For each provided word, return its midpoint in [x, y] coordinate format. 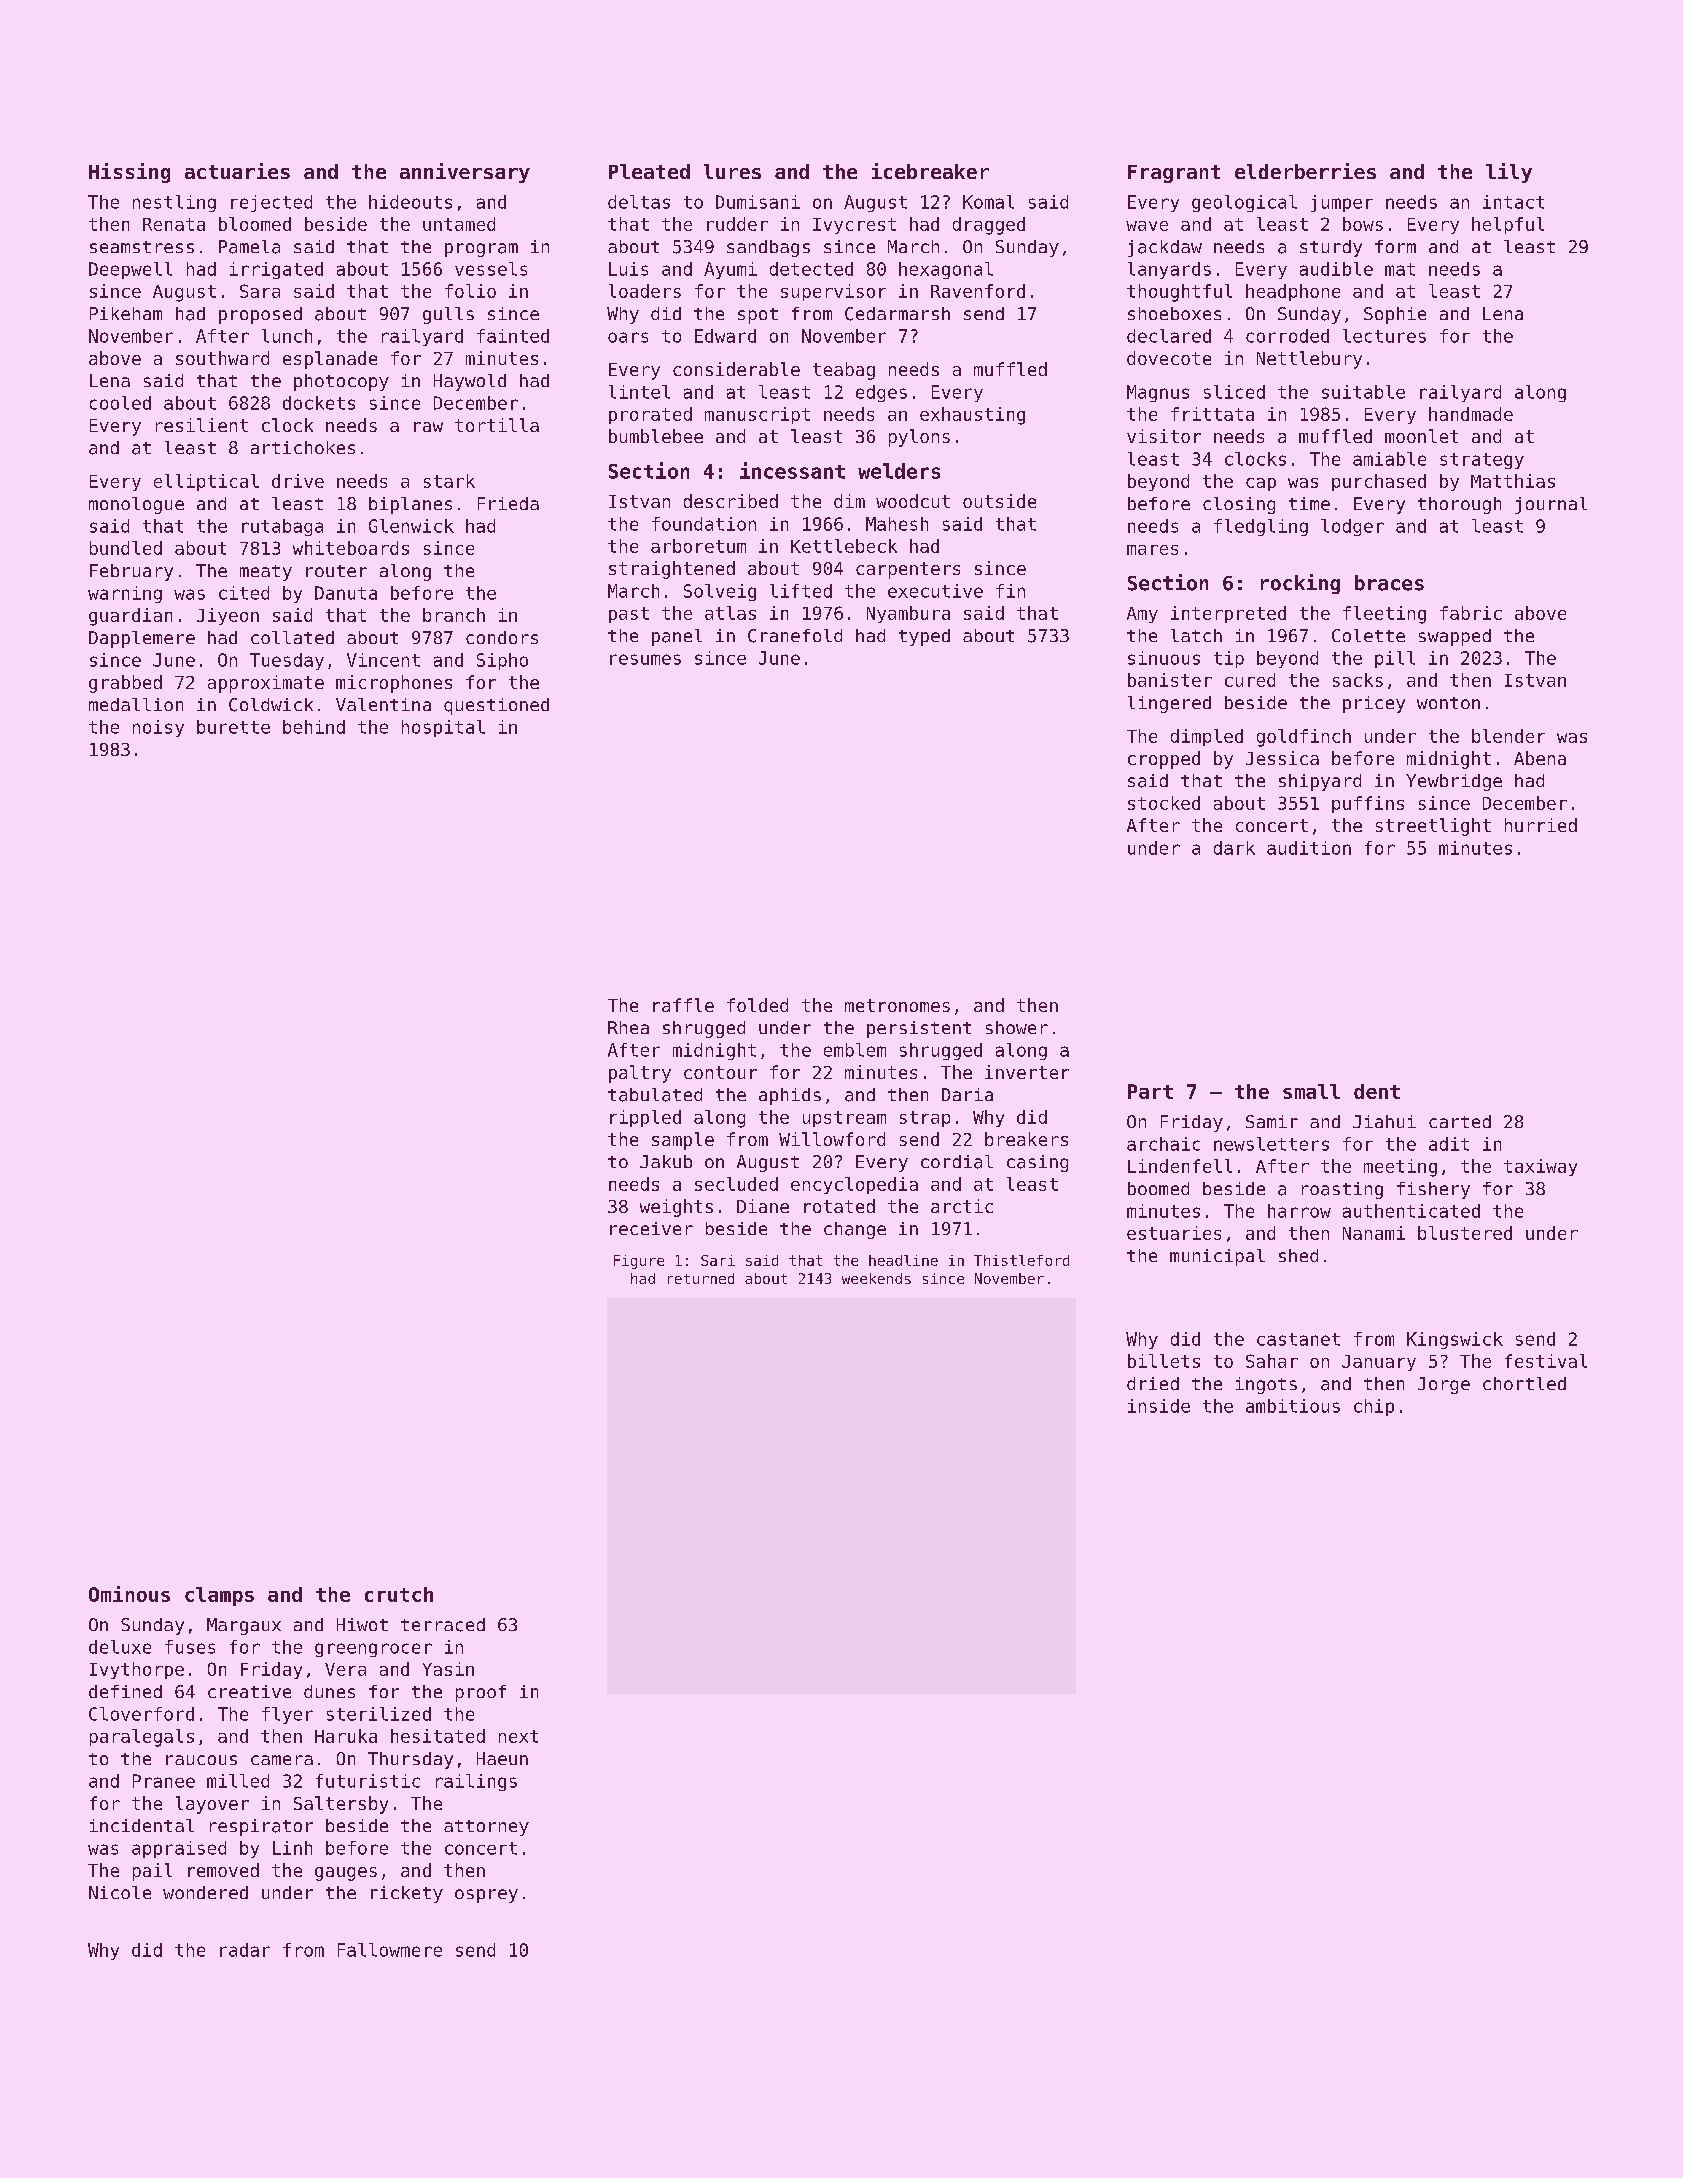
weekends [876, 1278]
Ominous [129, 1594]
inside [1159, 1406]
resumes [645, 659]
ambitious [1293, 1406]
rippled [645, 1118]
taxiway [1540, 1167]
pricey [1374, 704]
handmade [1471, 414]
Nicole [120, 1892]
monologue [136, 505]
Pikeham [126, 313]
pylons [919, 438]
